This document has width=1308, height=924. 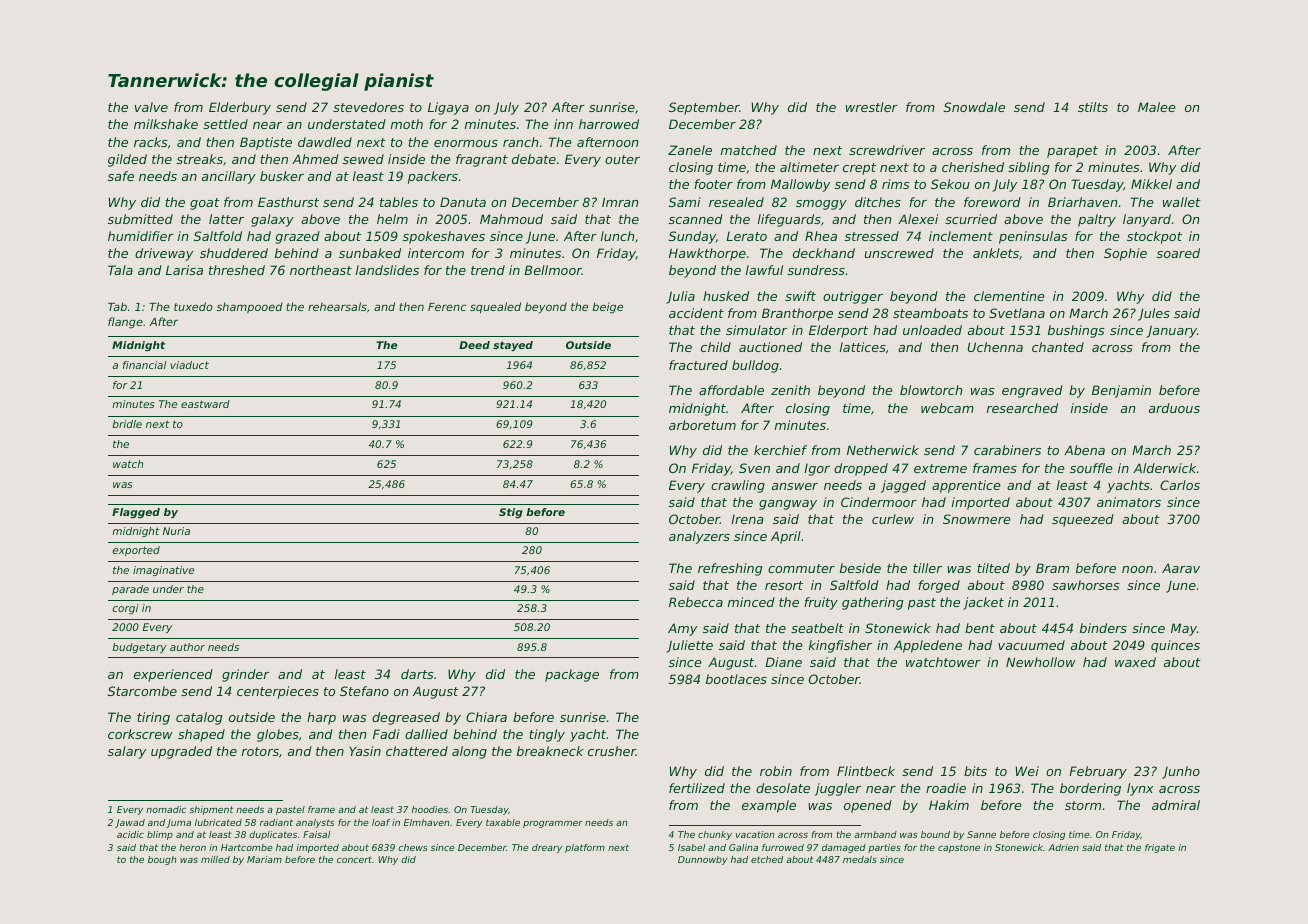 What do you see at coordinates (511, 219) in the document?
I see `Mahmoud` at bounding box center [511, 219].
